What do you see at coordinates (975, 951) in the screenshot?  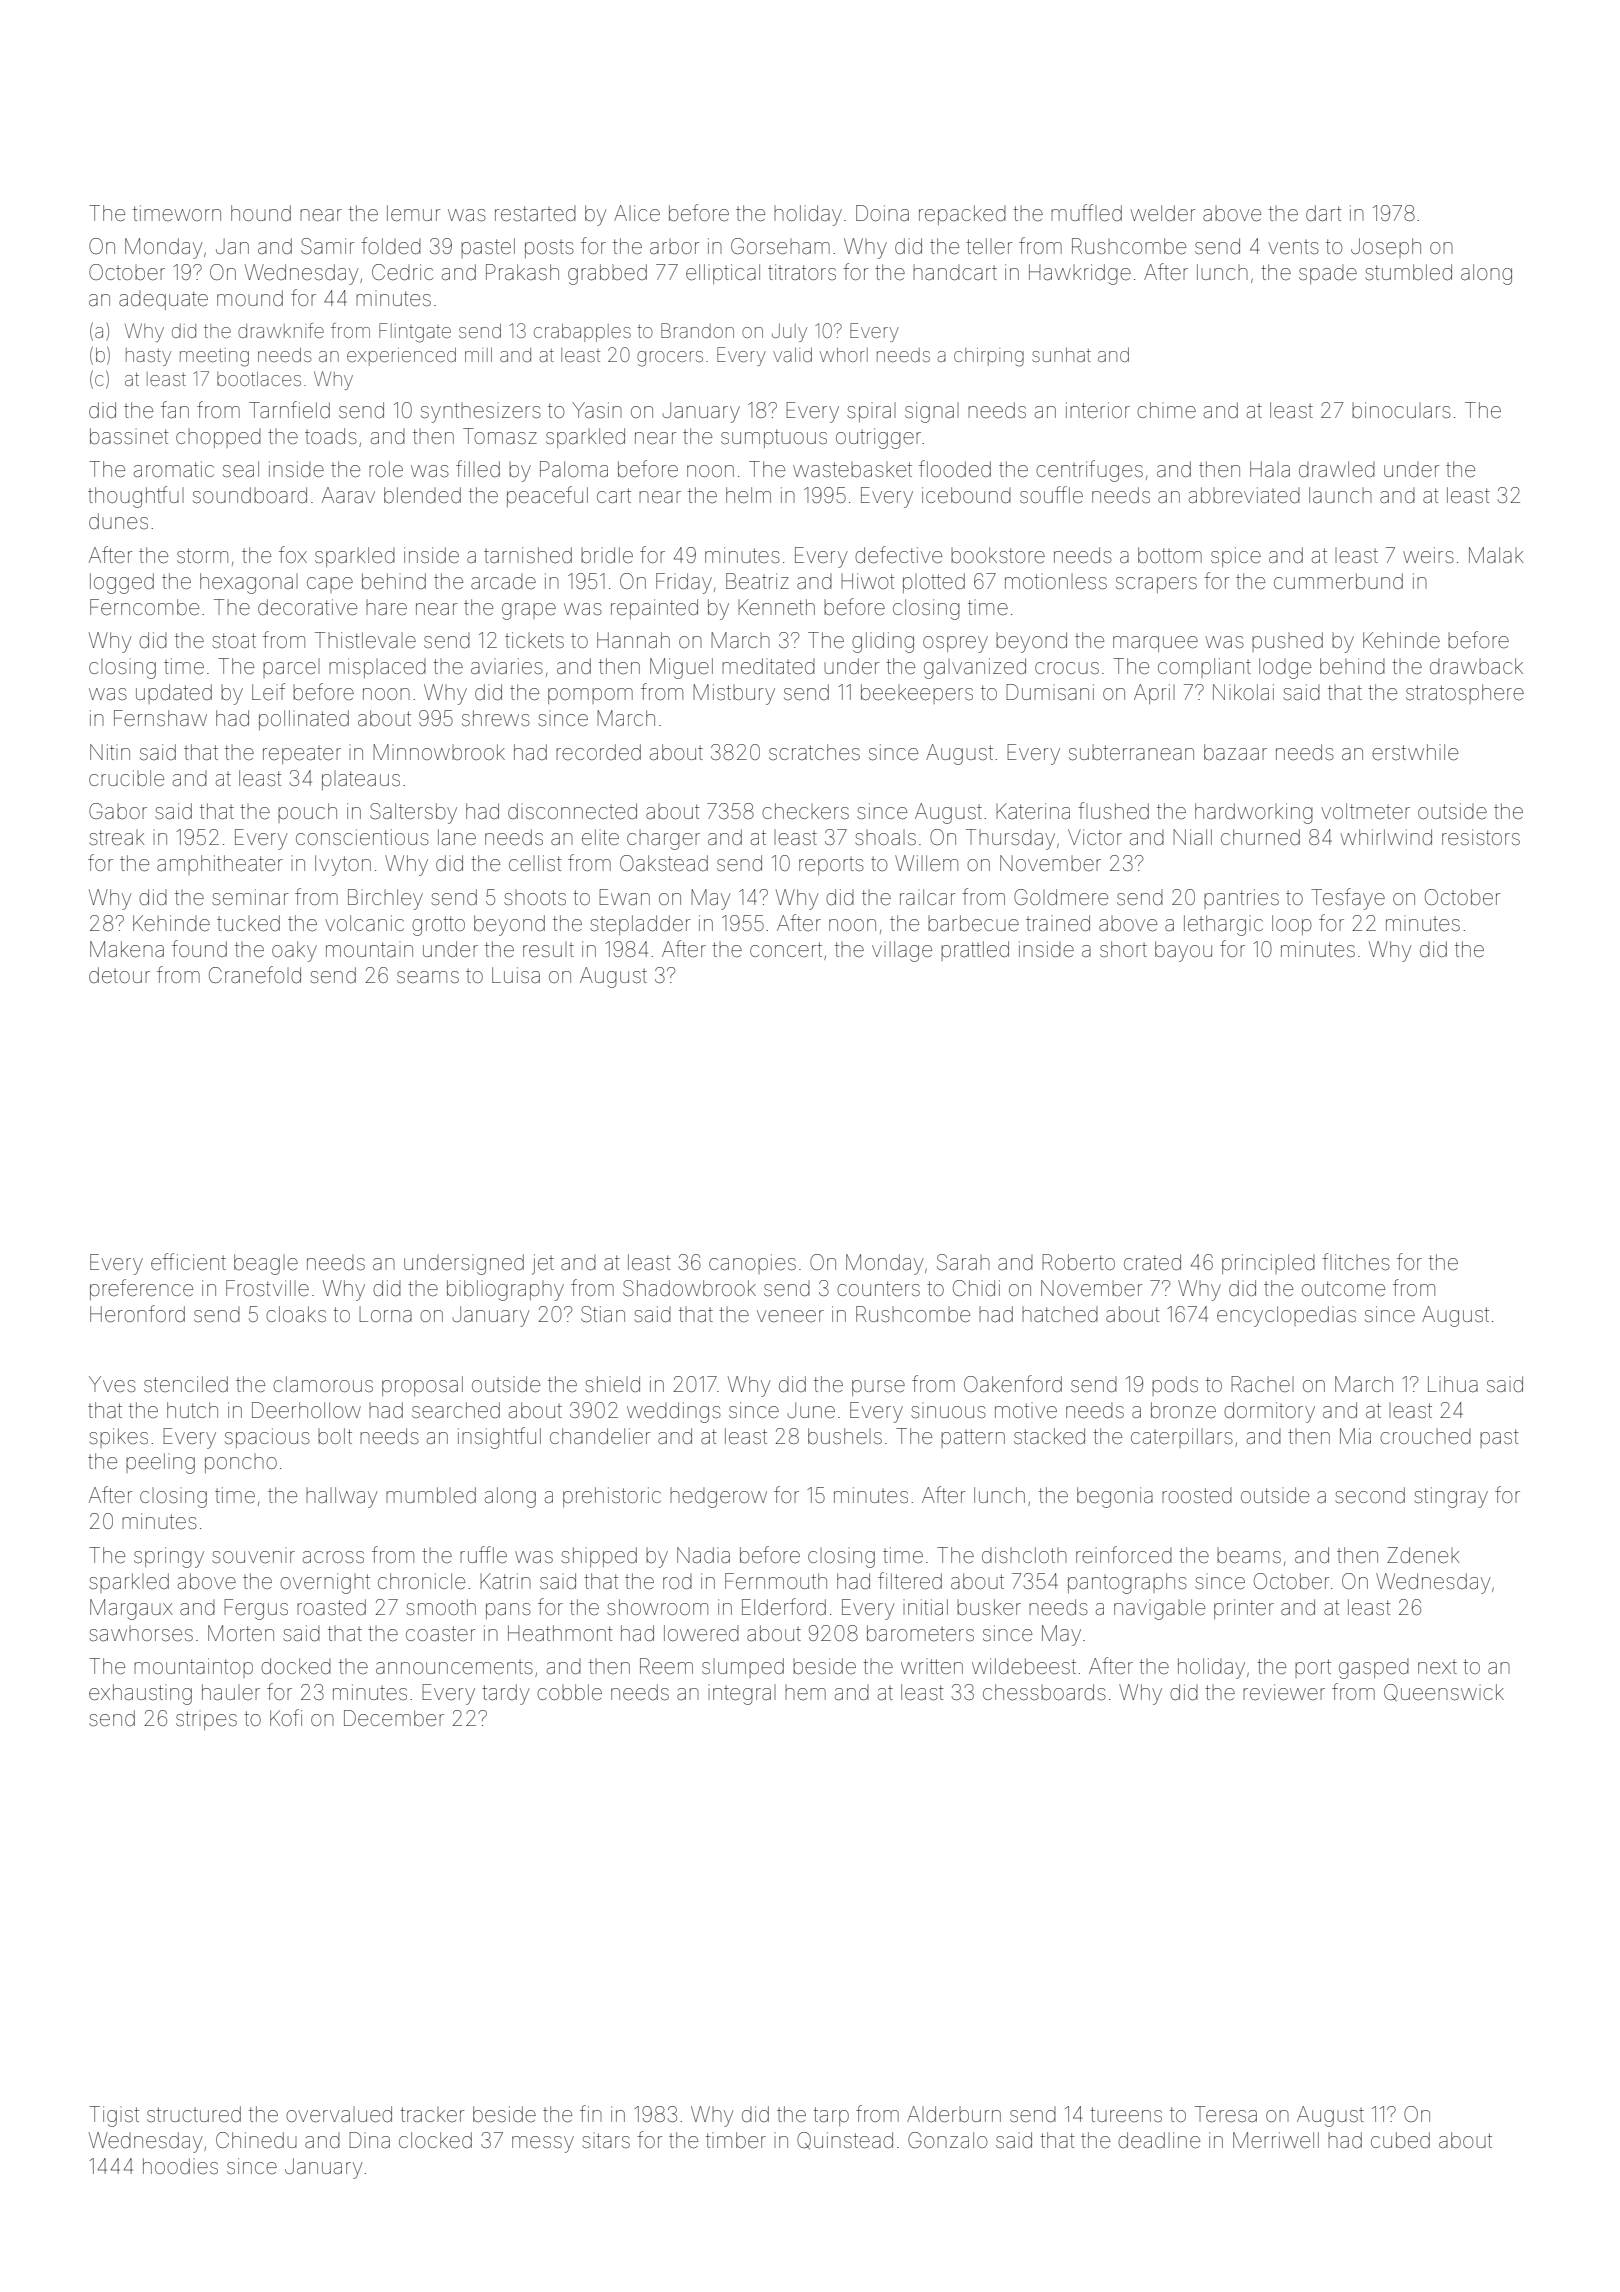 I see `prattled` at bounding box center [975, 951].
